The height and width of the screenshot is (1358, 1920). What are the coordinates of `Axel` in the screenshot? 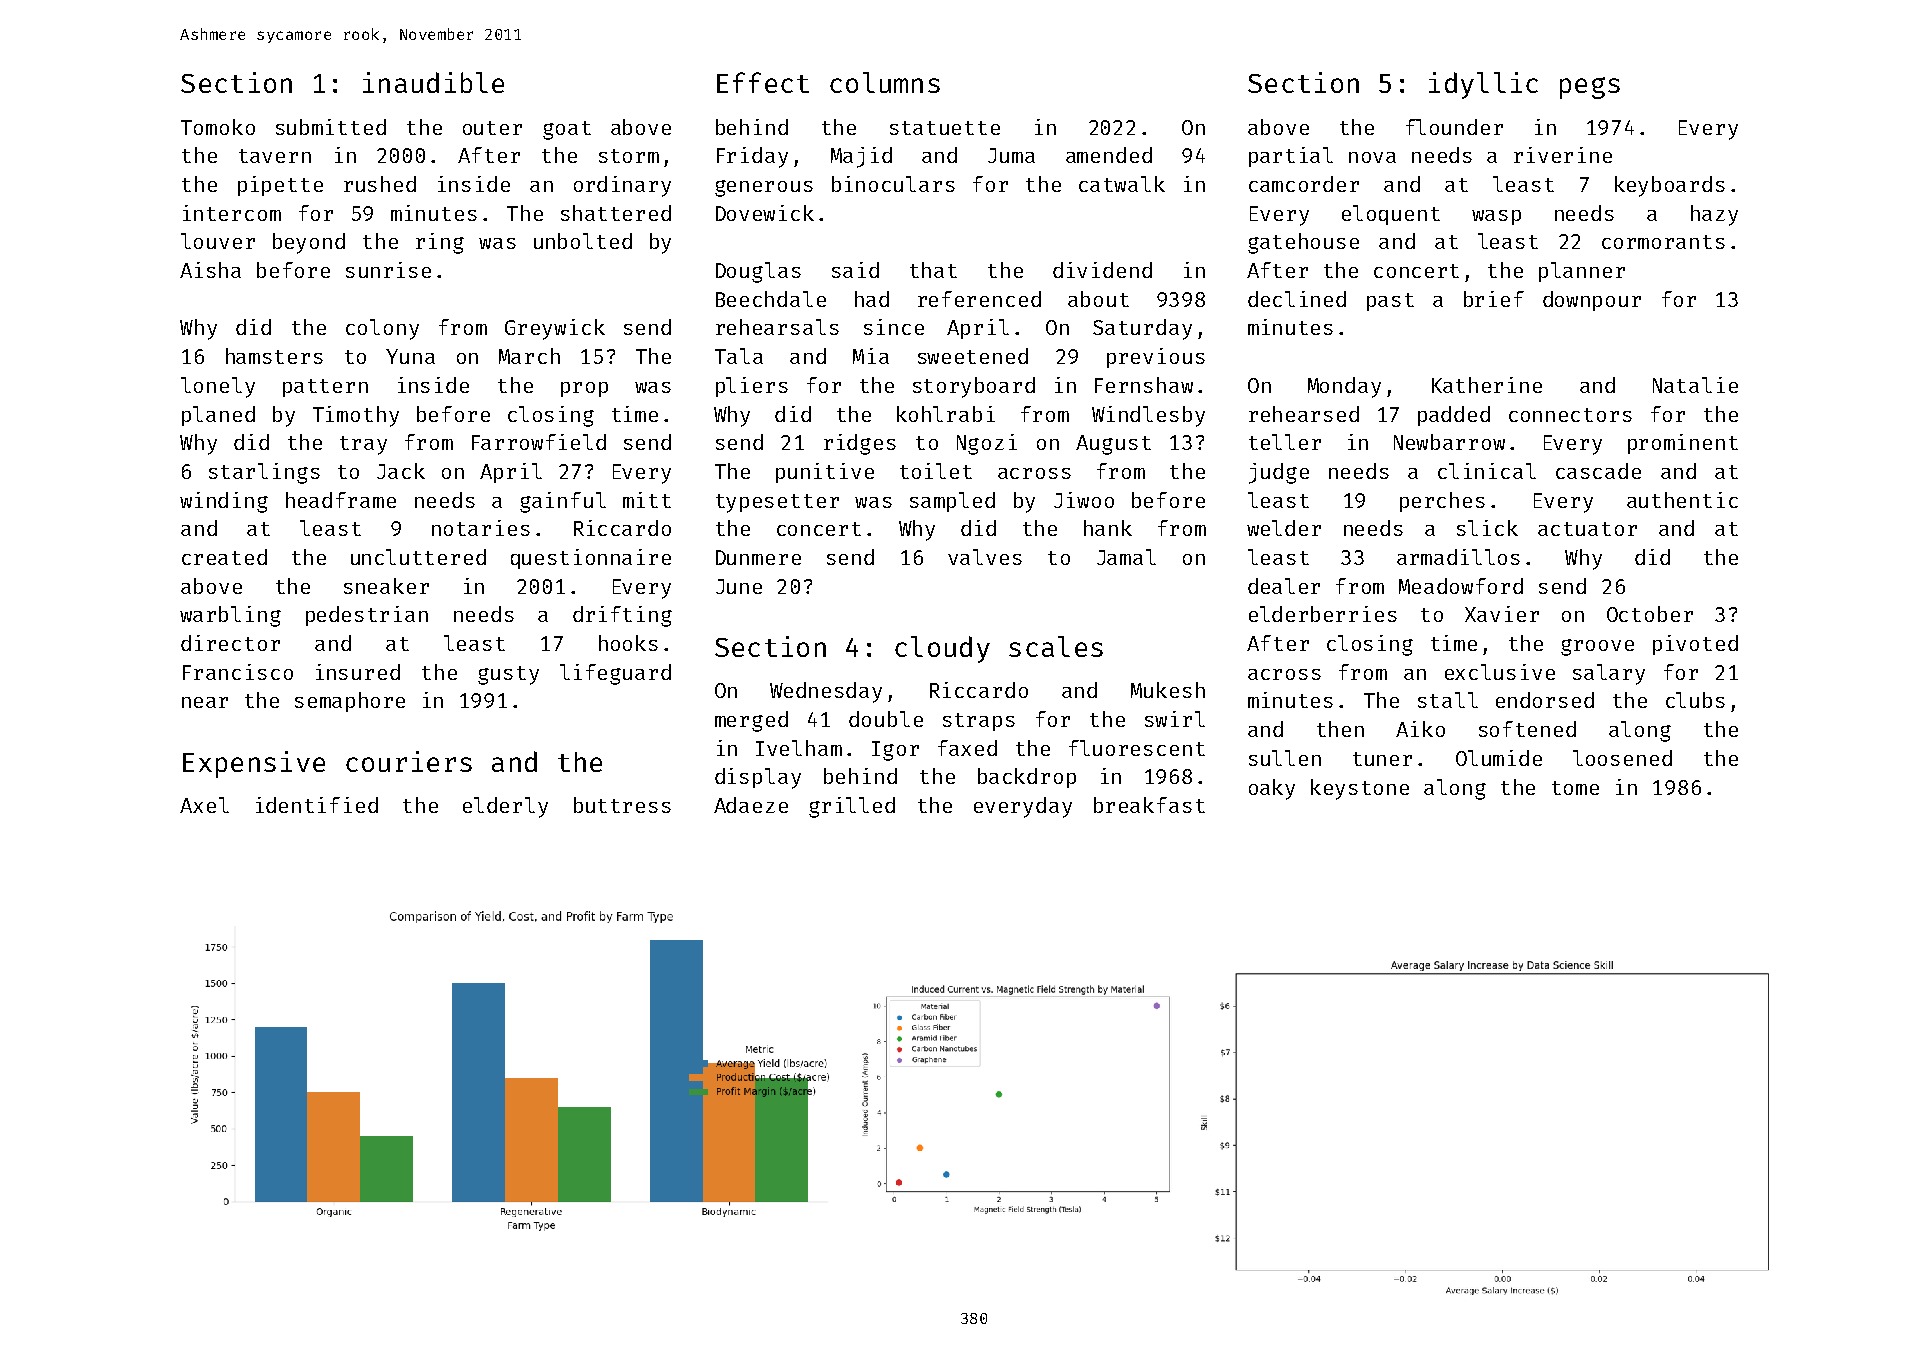 It's located at (204, 805).
